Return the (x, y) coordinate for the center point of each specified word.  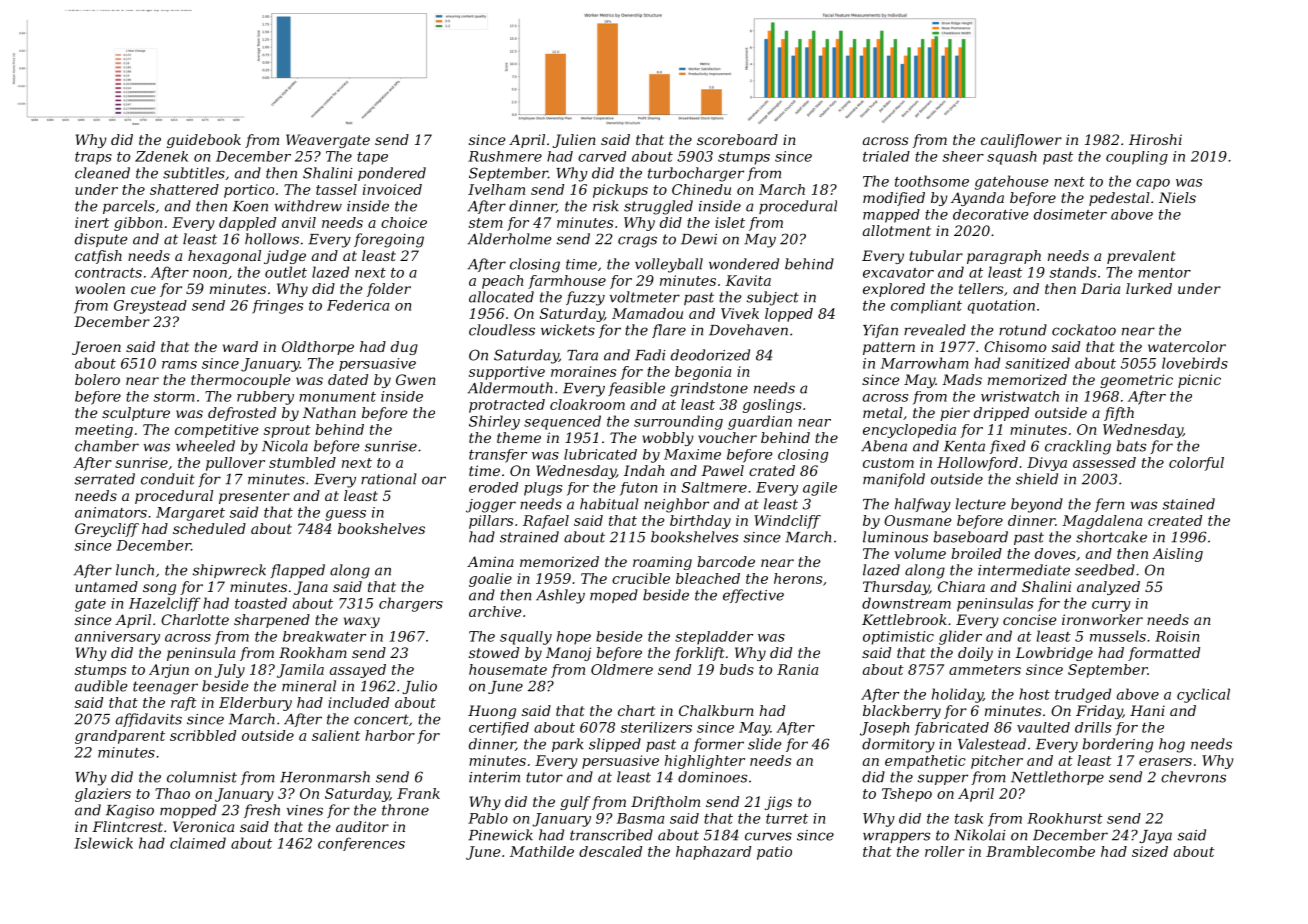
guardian (760, 422)
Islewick (103, 843)
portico (249, 191)
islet (730, 222)
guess (345, 515)
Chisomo (1015, 346)
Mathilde (542, 851)
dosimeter (1070, 214)
